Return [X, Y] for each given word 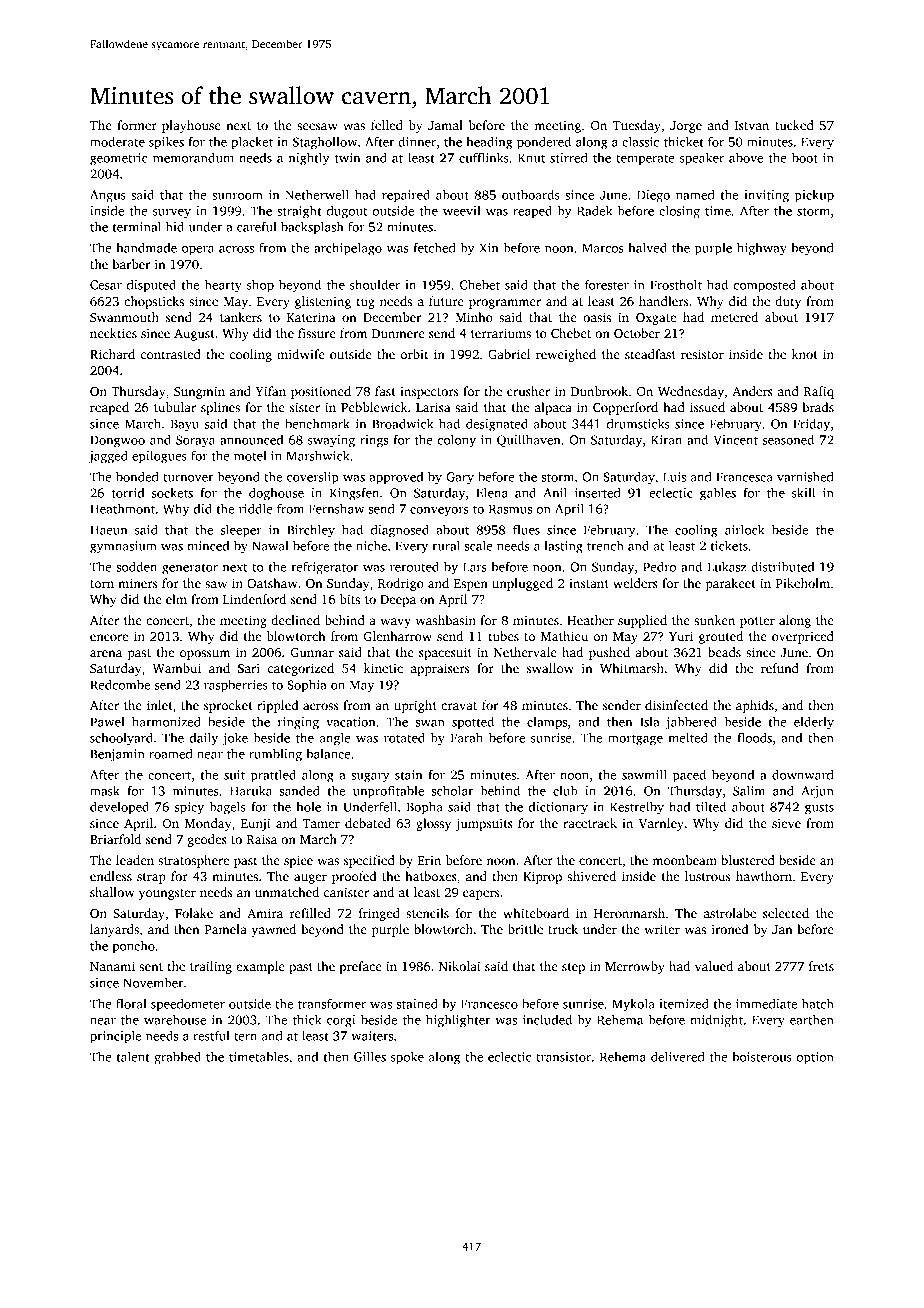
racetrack [590, 823]
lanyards [114, 930]
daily [204, 739]
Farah [467, 738]
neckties [113, 333]
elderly [814, 723]
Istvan [752, 125]
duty [788, 302]
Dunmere [398, 333]
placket [252, 143]
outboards [531, 195]
